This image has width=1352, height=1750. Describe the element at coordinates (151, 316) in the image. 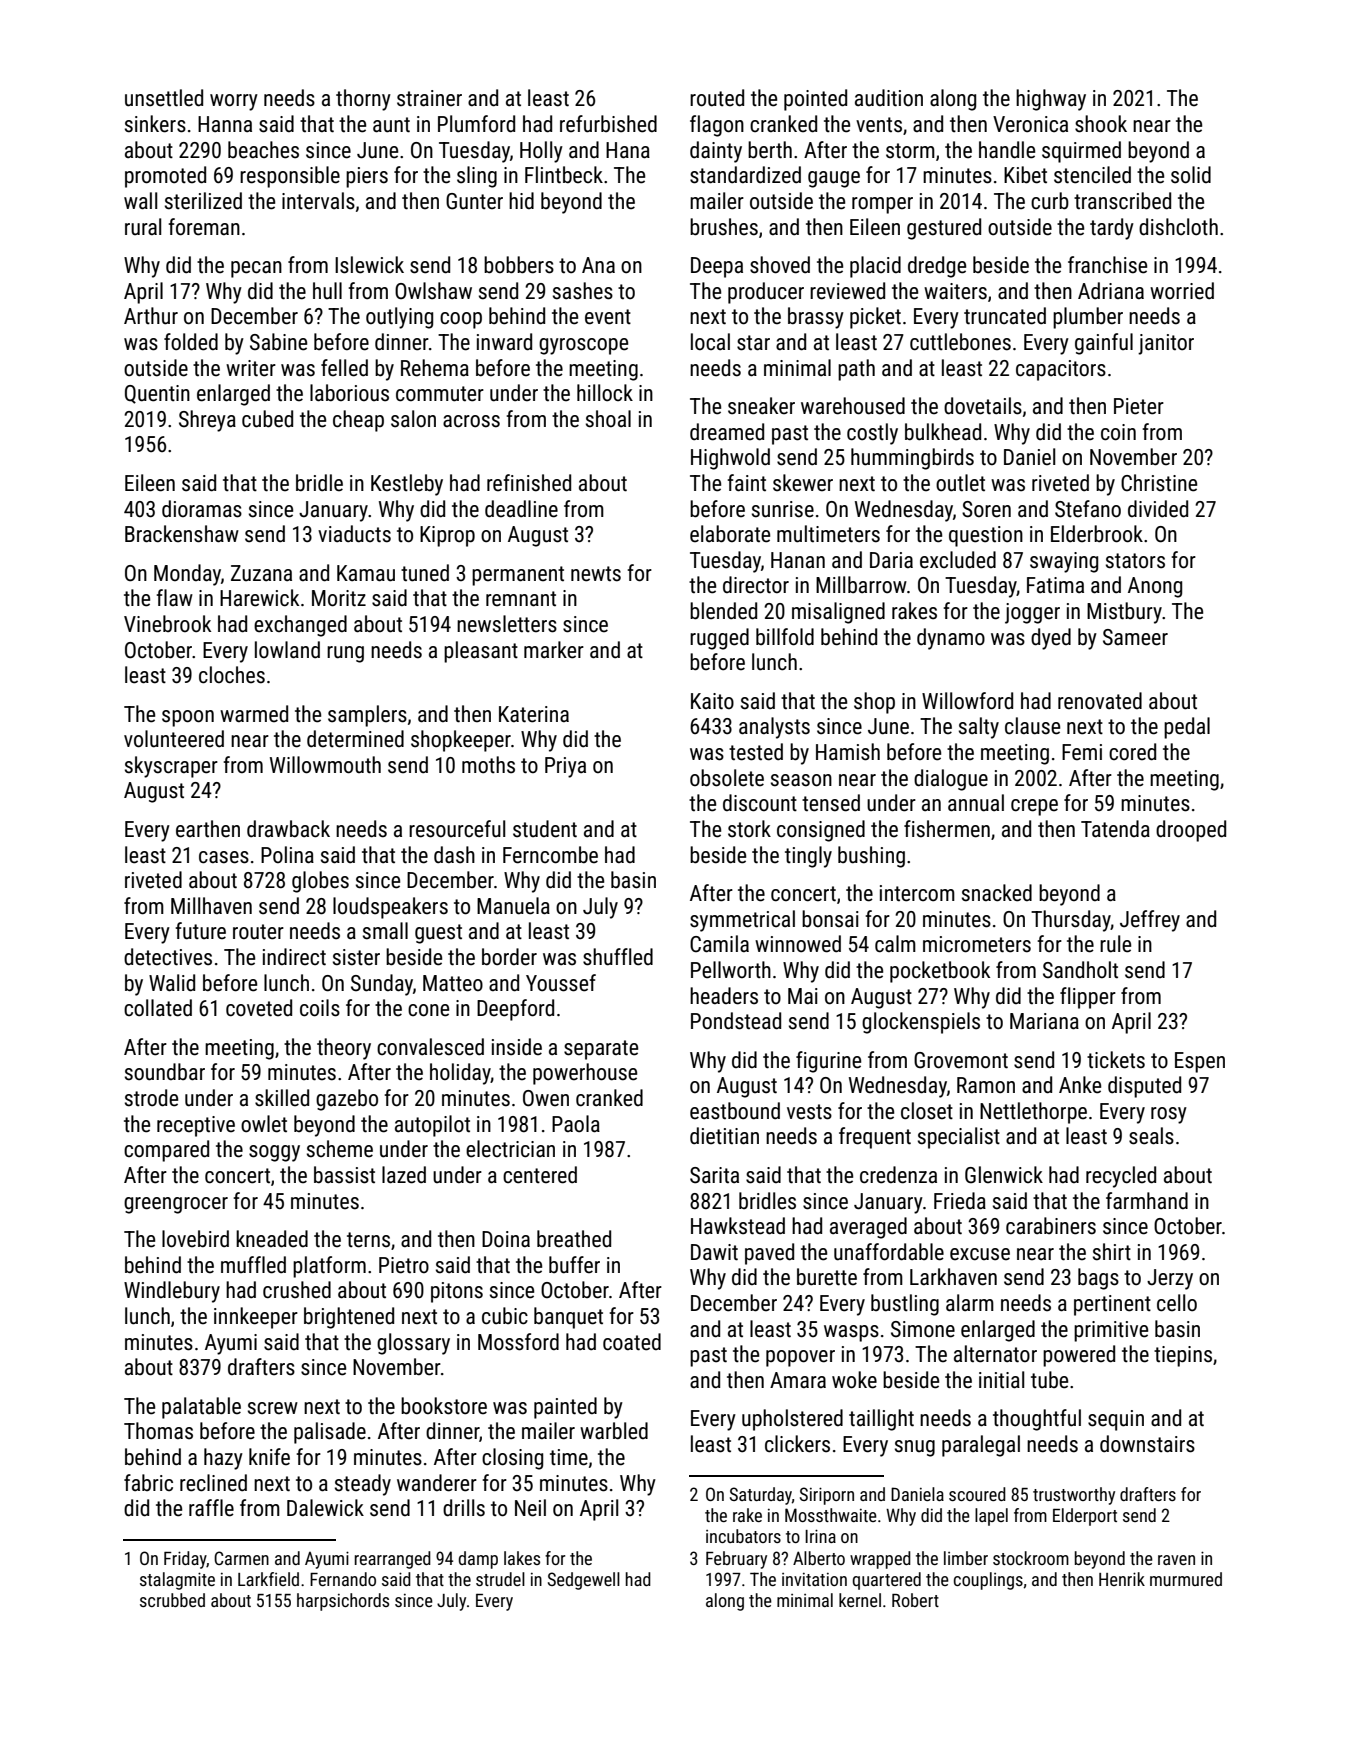

I see `Arthur` at that location.
